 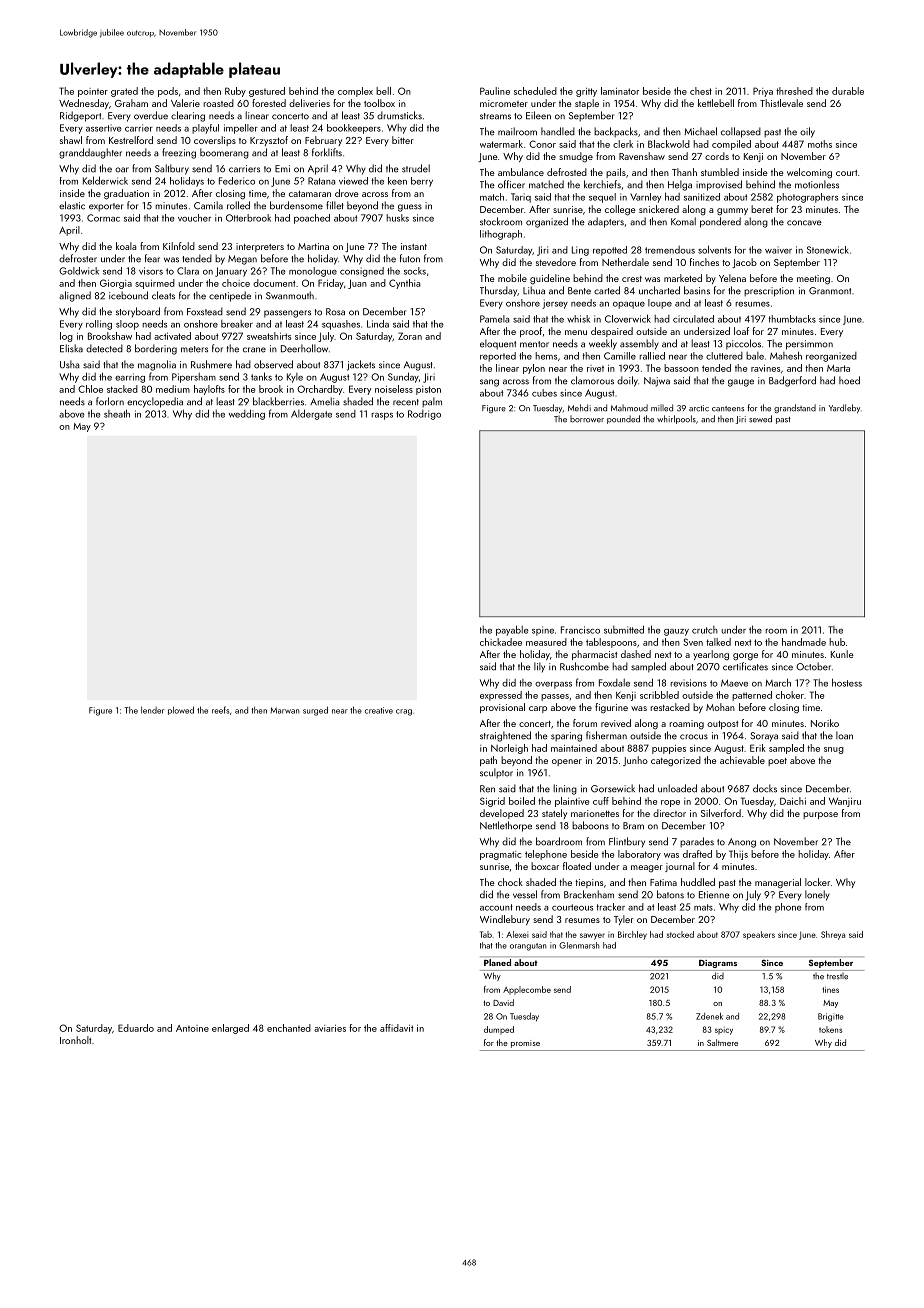 I want to click on chest, so click(x=701, y=91).
